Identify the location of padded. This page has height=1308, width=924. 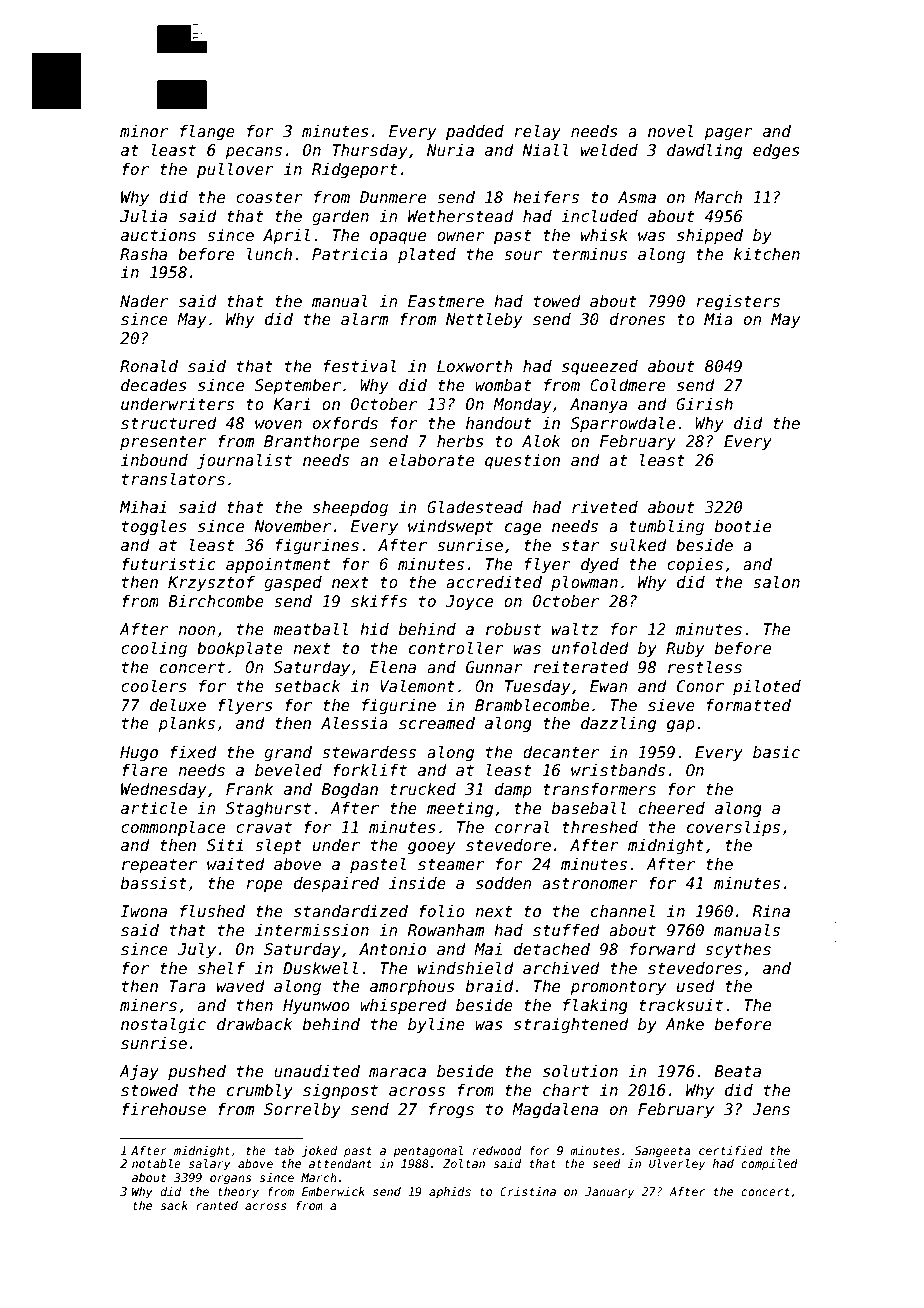
(475, 132).
